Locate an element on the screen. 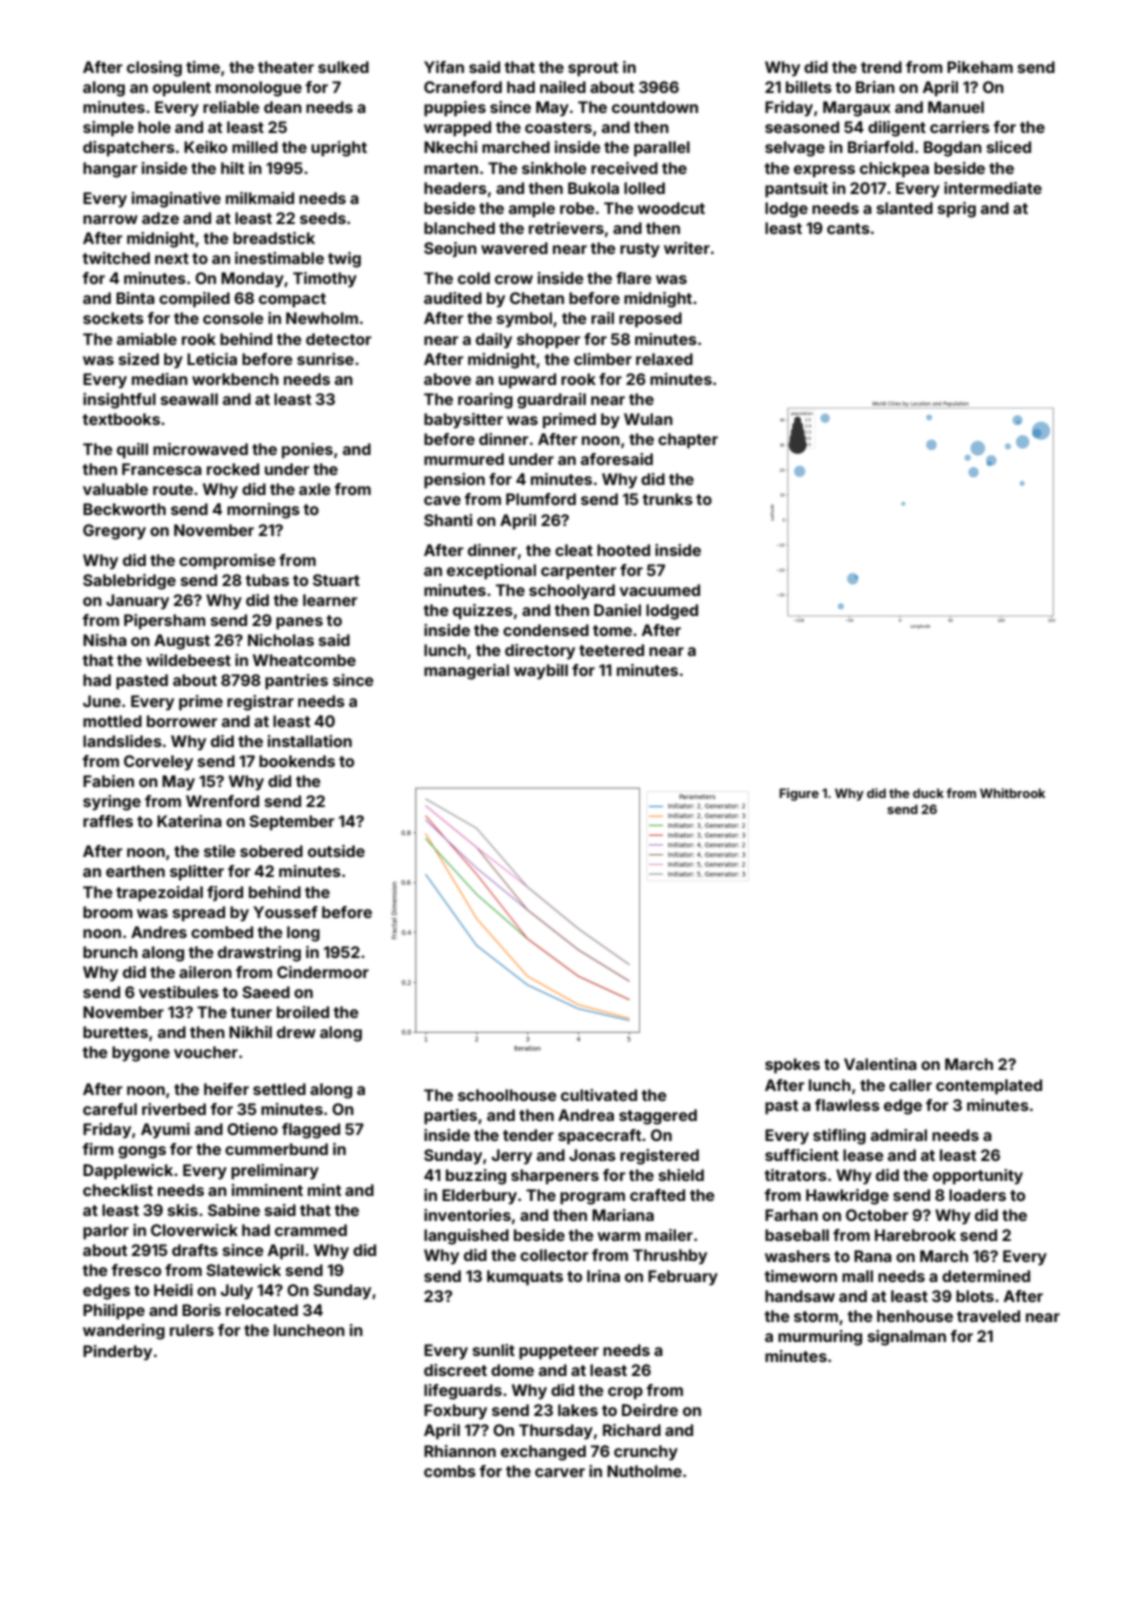 This screenshot has width=1143, height=1616. flawless is located at coordinates (847, 1105).
